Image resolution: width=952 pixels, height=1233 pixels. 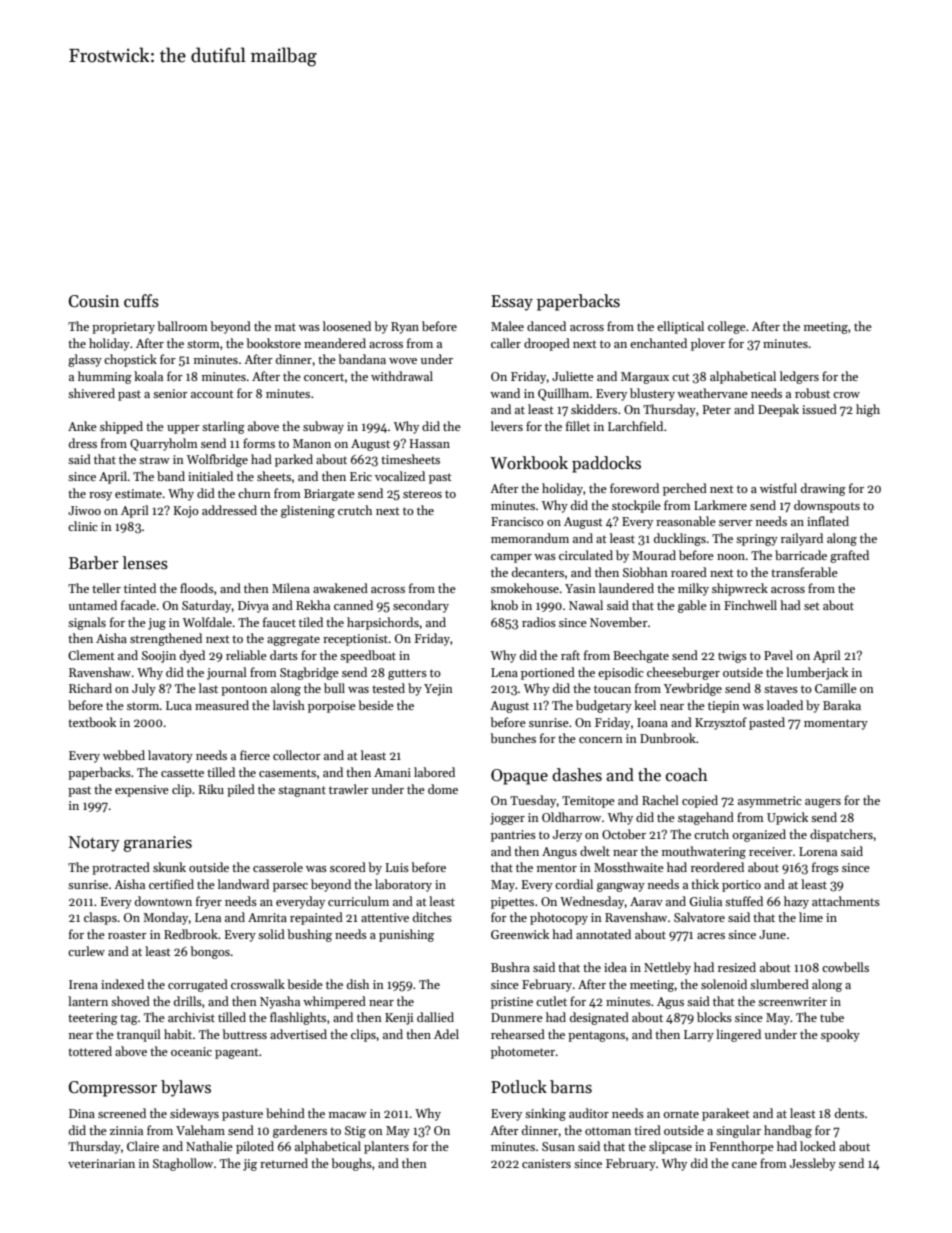 What do you see at coordinates (186, 1088) in the page?
I see `bylaws` at bounding box center [186, 1088].
